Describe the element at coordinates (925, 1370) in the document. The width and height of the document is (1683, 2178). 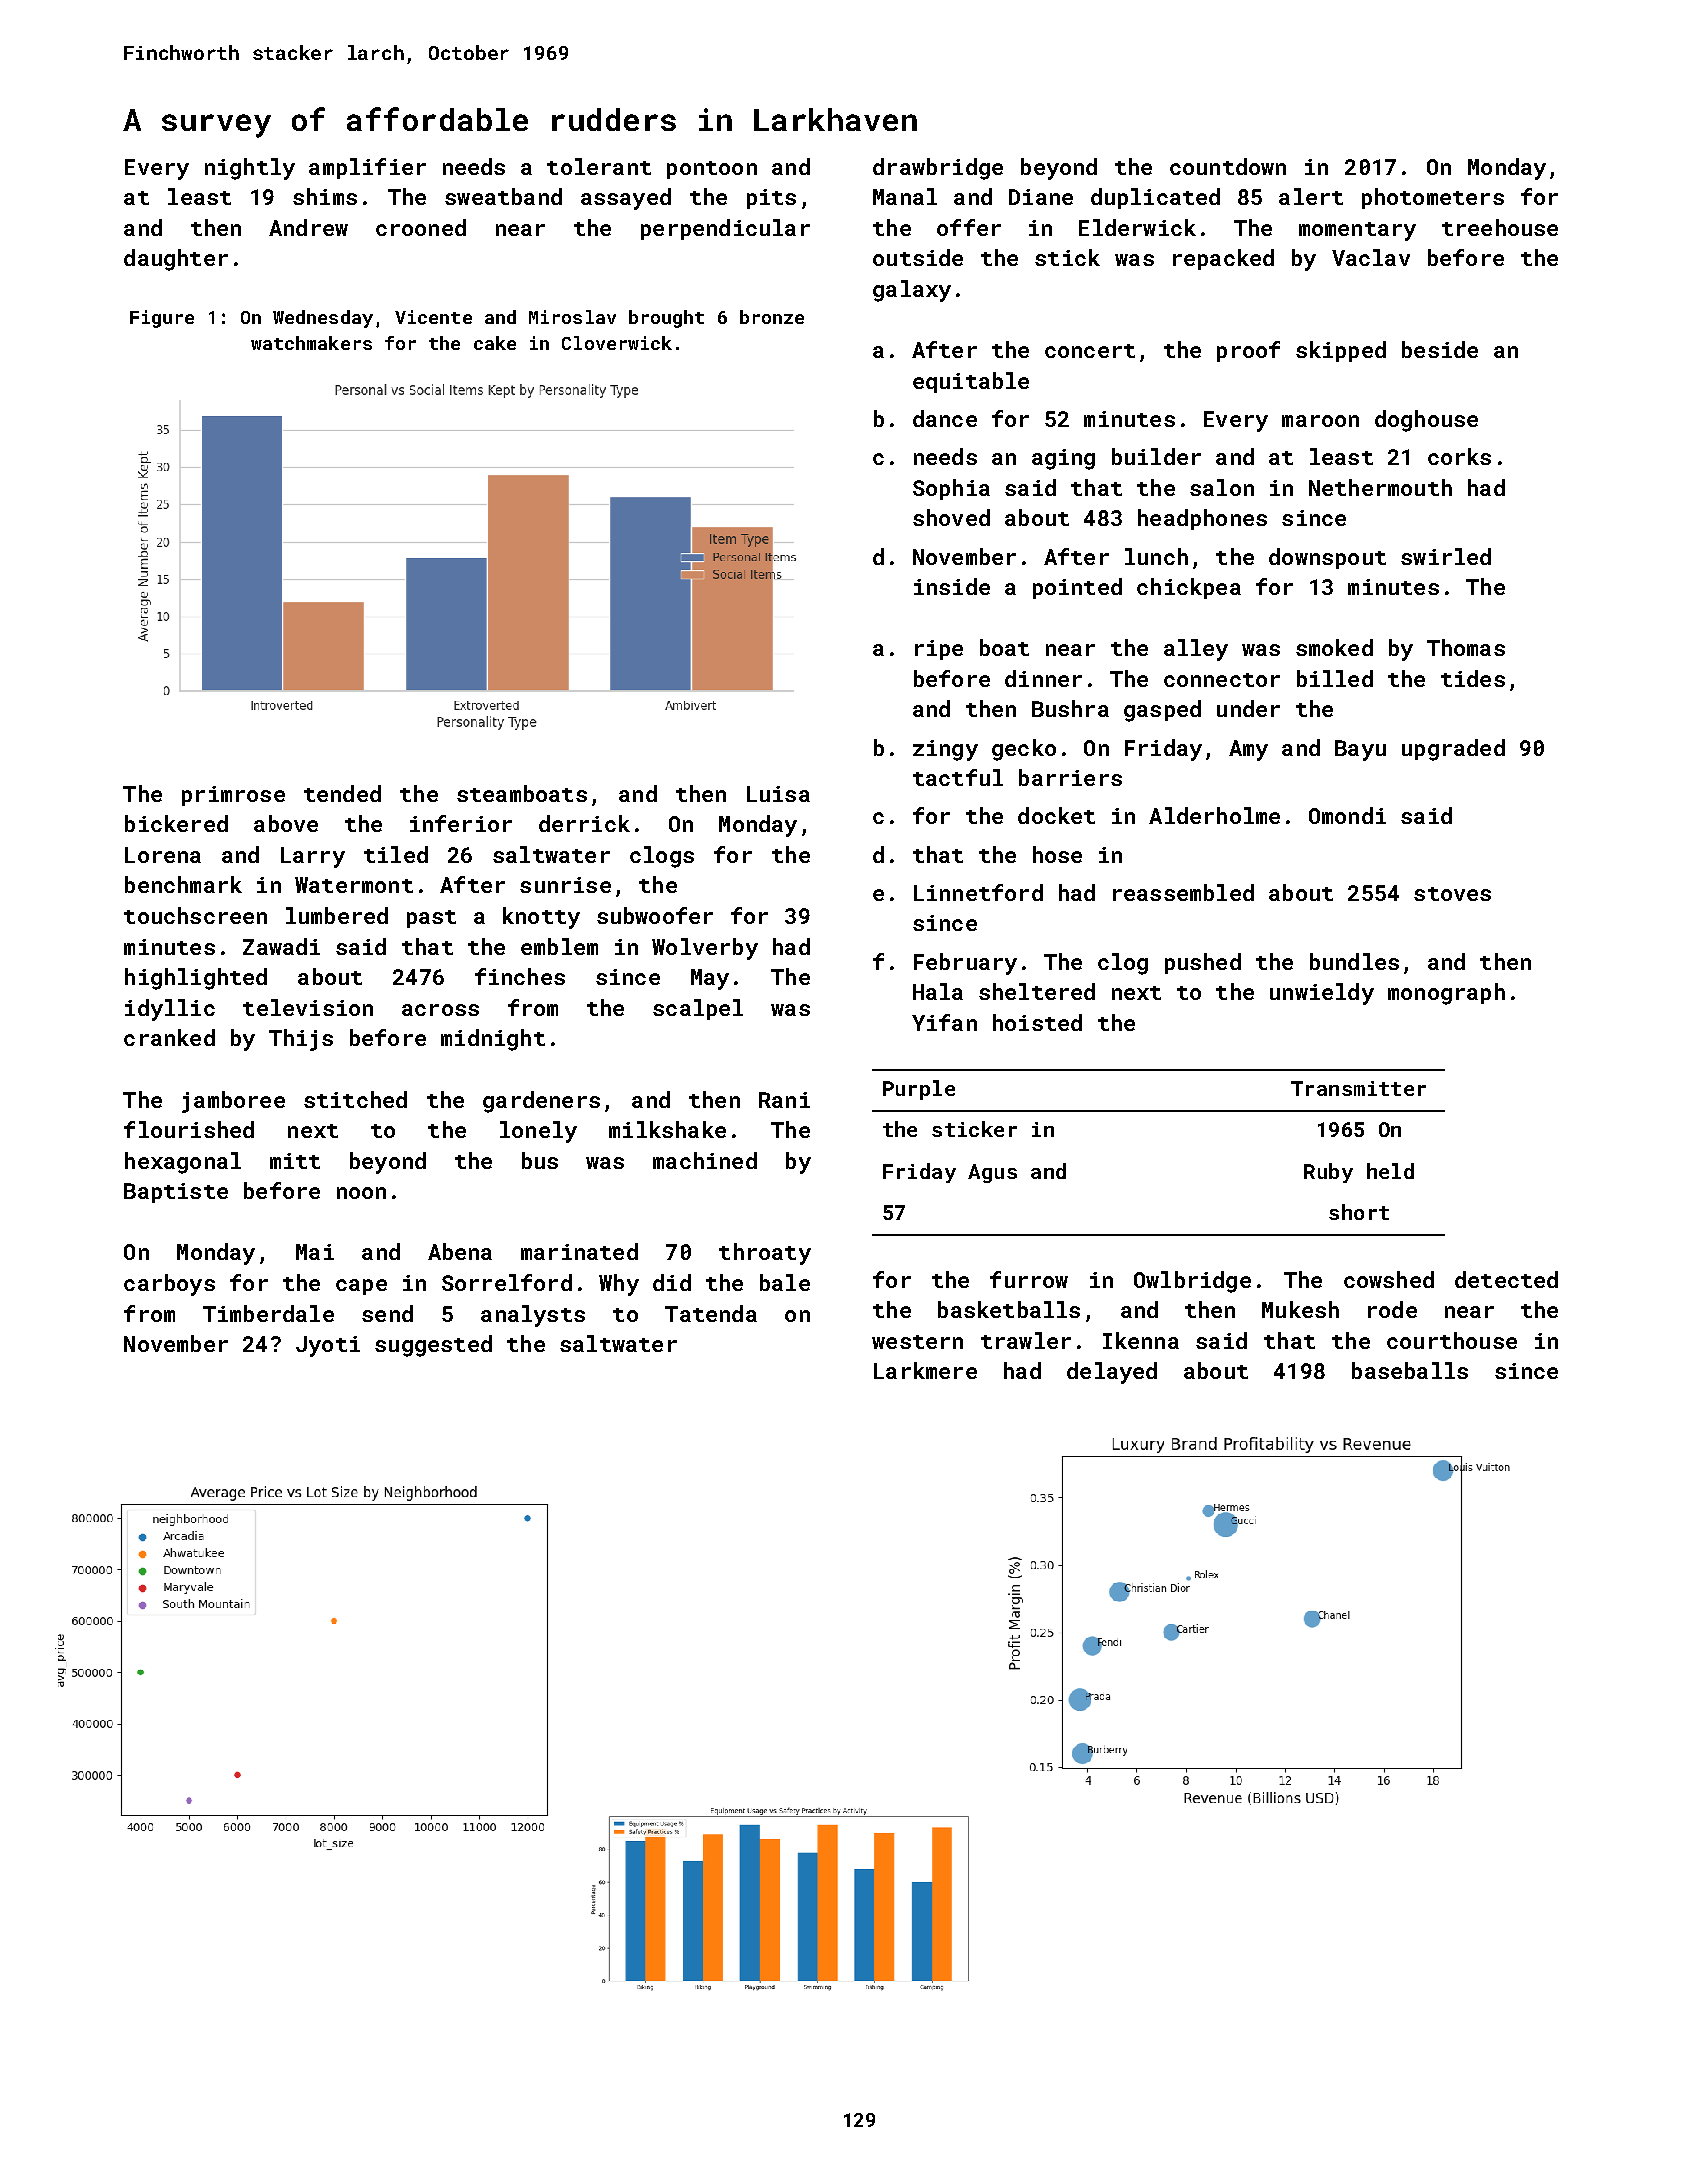
I see `Larkmere` at that location.
